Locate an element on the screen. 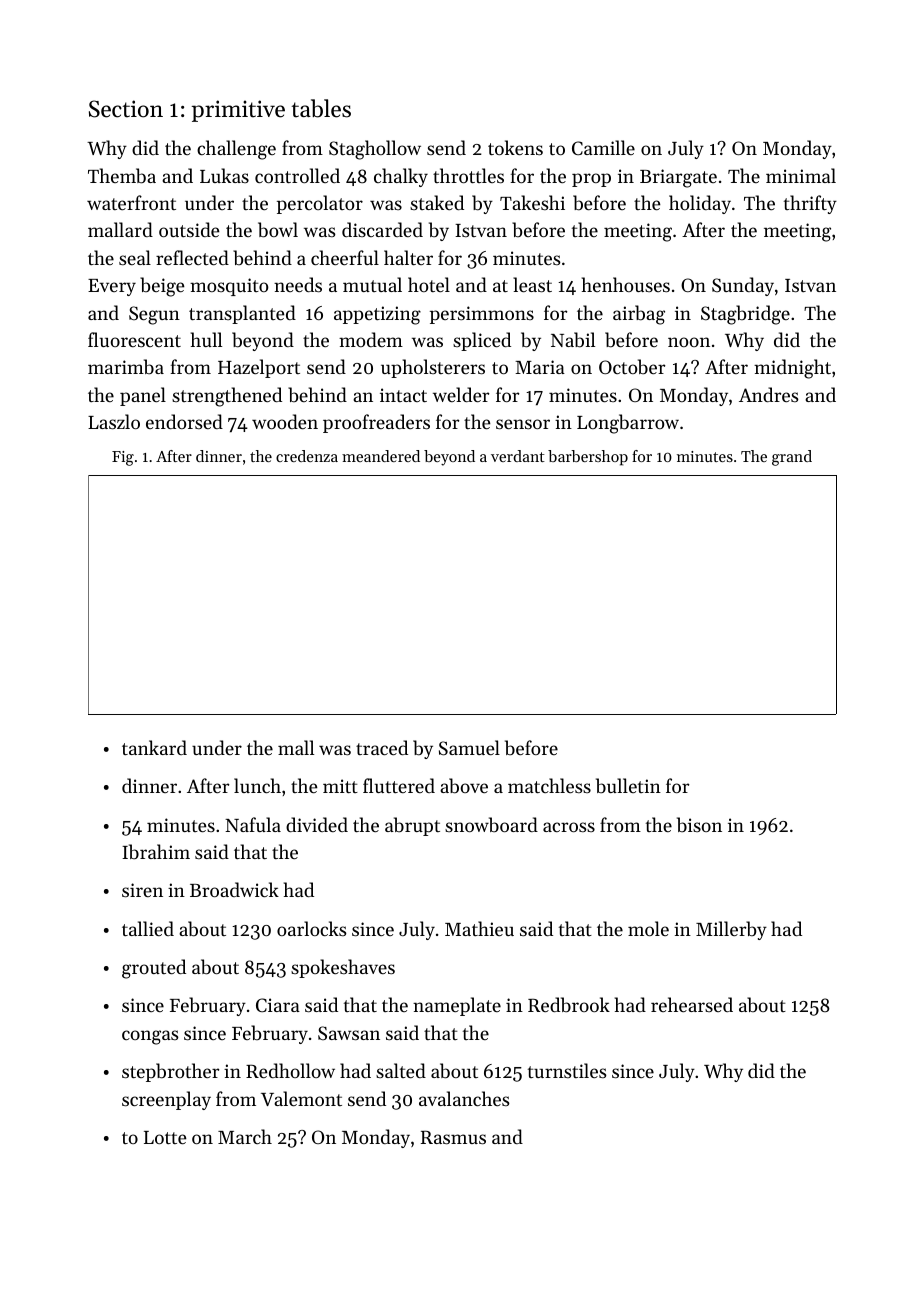  Fig is located at coordinates (123, 458).
